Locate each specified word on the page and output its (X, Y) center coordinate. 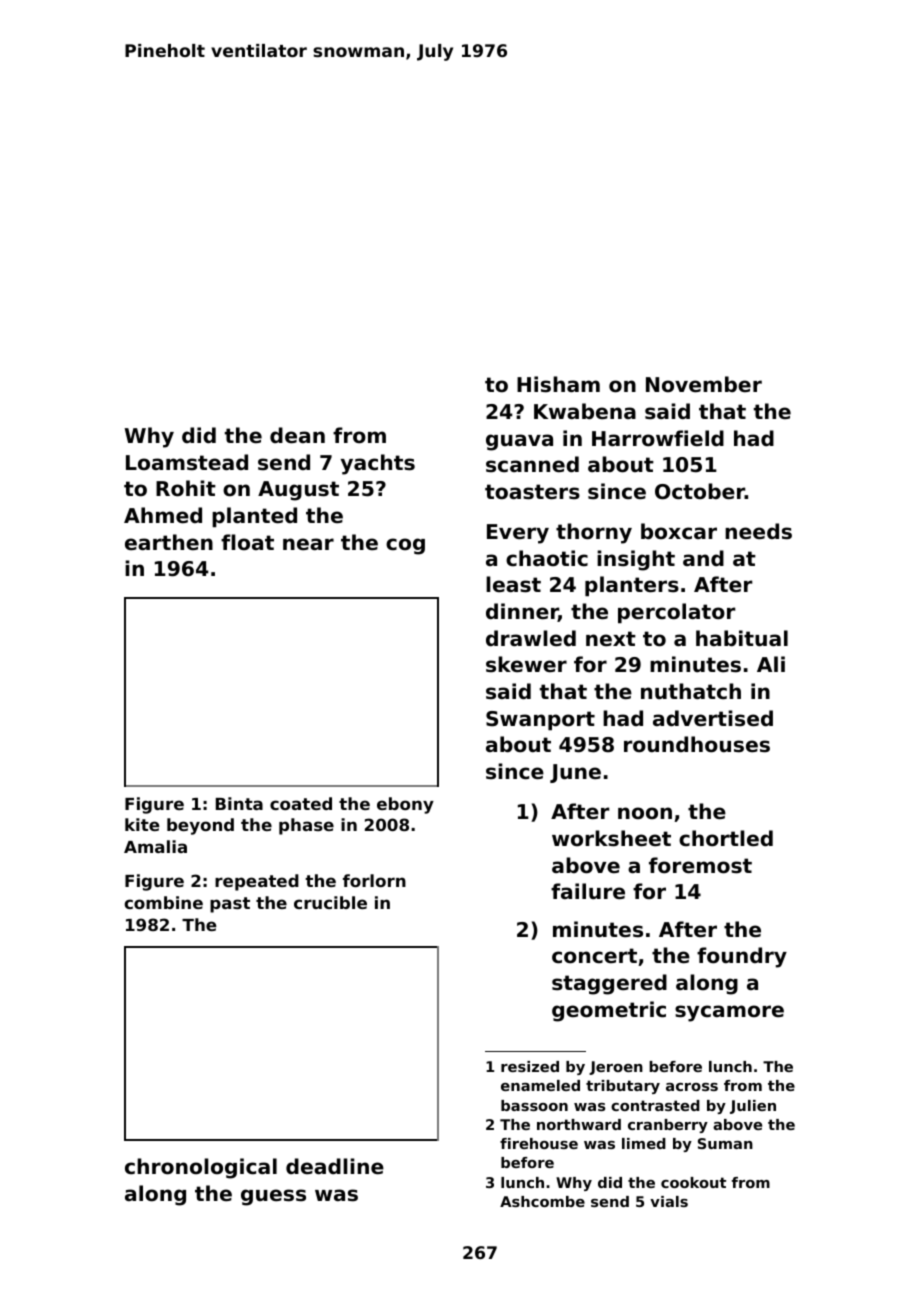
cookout (693, 1182)
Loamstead (187, 462)
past (230, 905)
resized (530, 1066)
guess (273, 1197)
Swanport (540, 720)
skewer (526, 664)
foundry (742, 957)
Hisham (558, 384)
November (704, 384)
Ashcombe (542, 1201)
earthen (169, 542)
